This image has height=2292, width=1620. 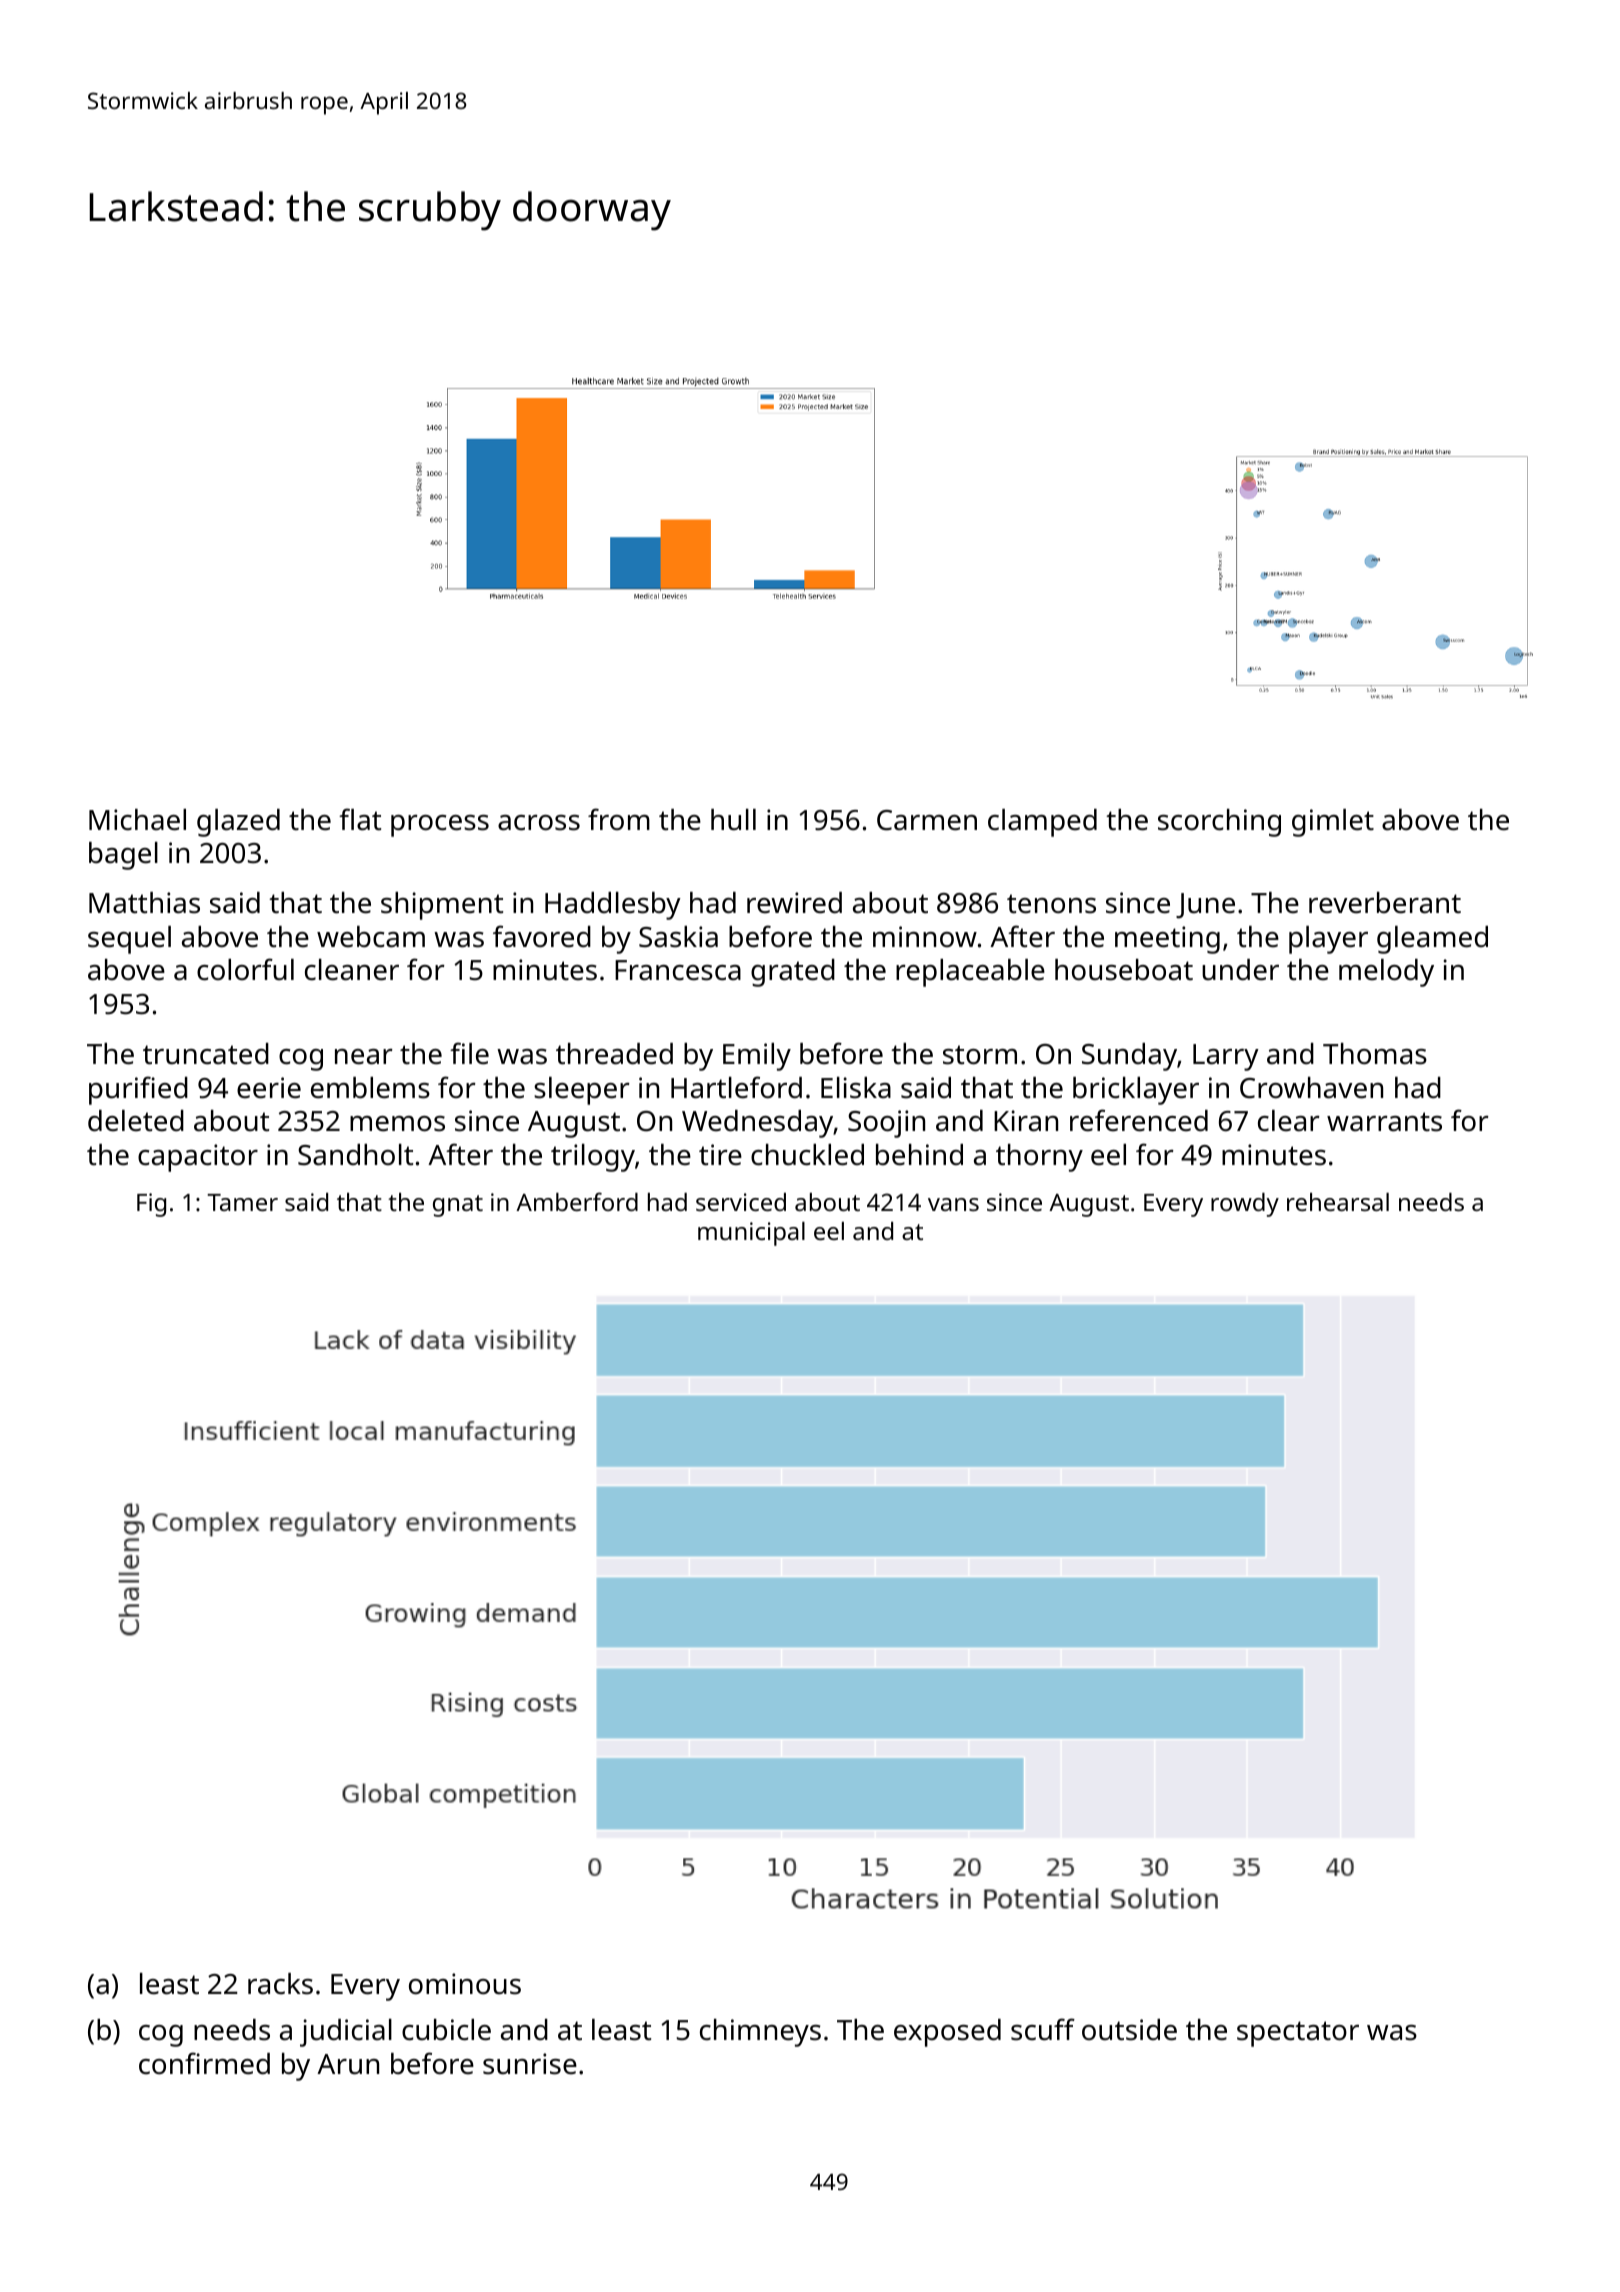 What do you see at coordinates (1245, 1205) in the image?
I see `rowdy` at bounding box center [1245, 1205].
